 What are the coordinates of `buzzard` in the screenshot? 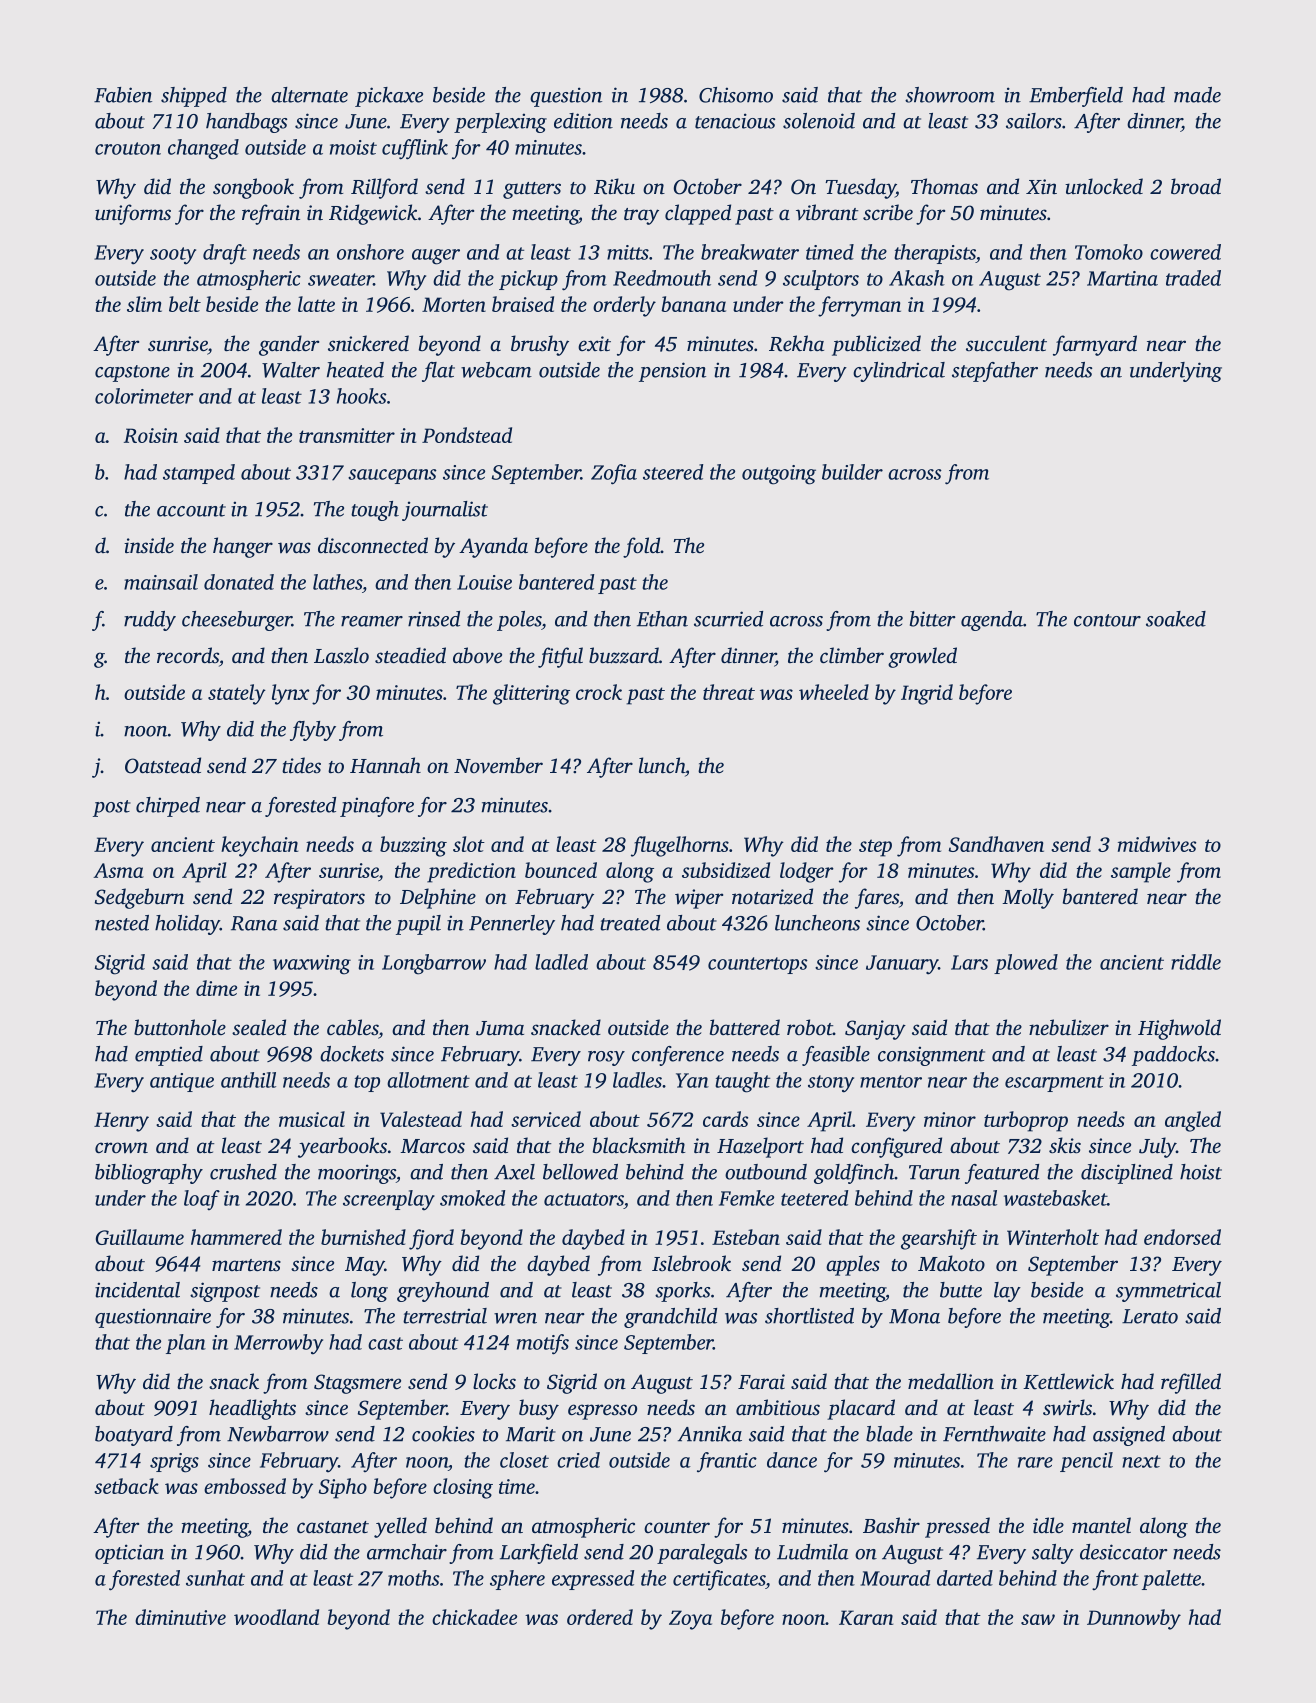 It's located at (624, 655).
